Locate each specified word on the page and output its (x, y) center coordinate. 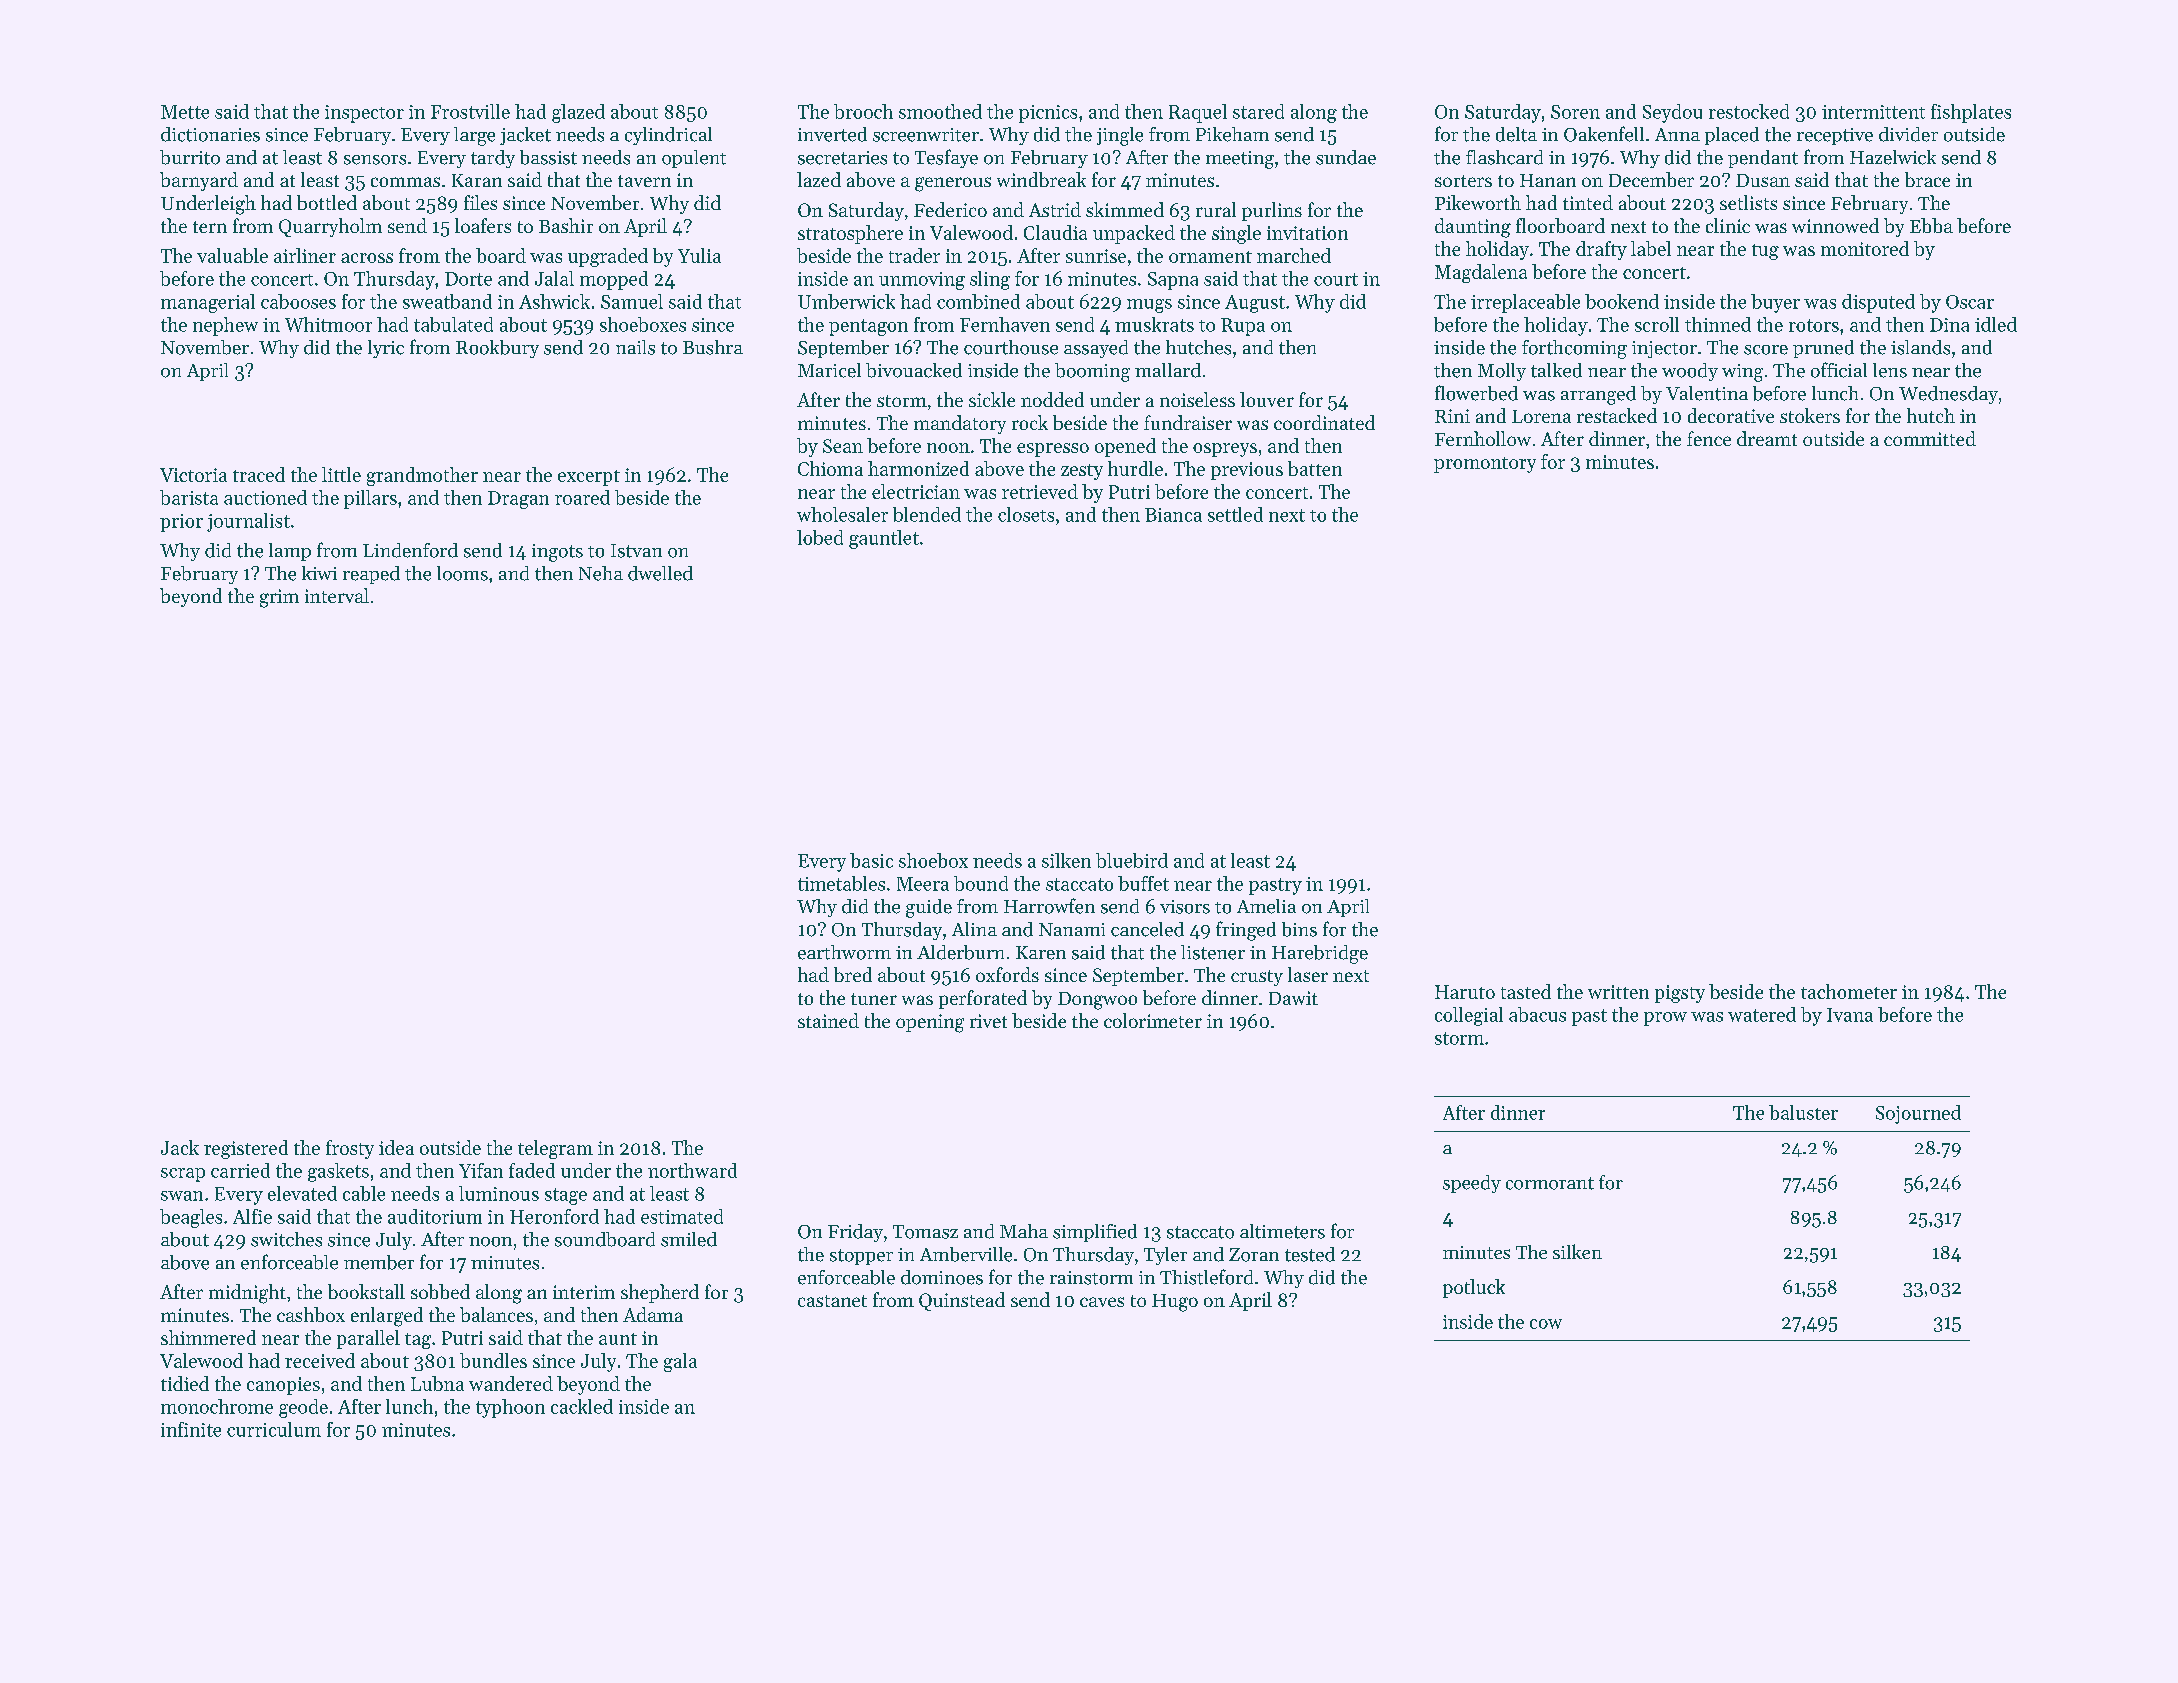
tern (210, 227)
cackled (582, 1406)
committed (1930, 438)
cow (1546, 1324)
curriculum (274, 1429)
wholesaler (842, 514)
